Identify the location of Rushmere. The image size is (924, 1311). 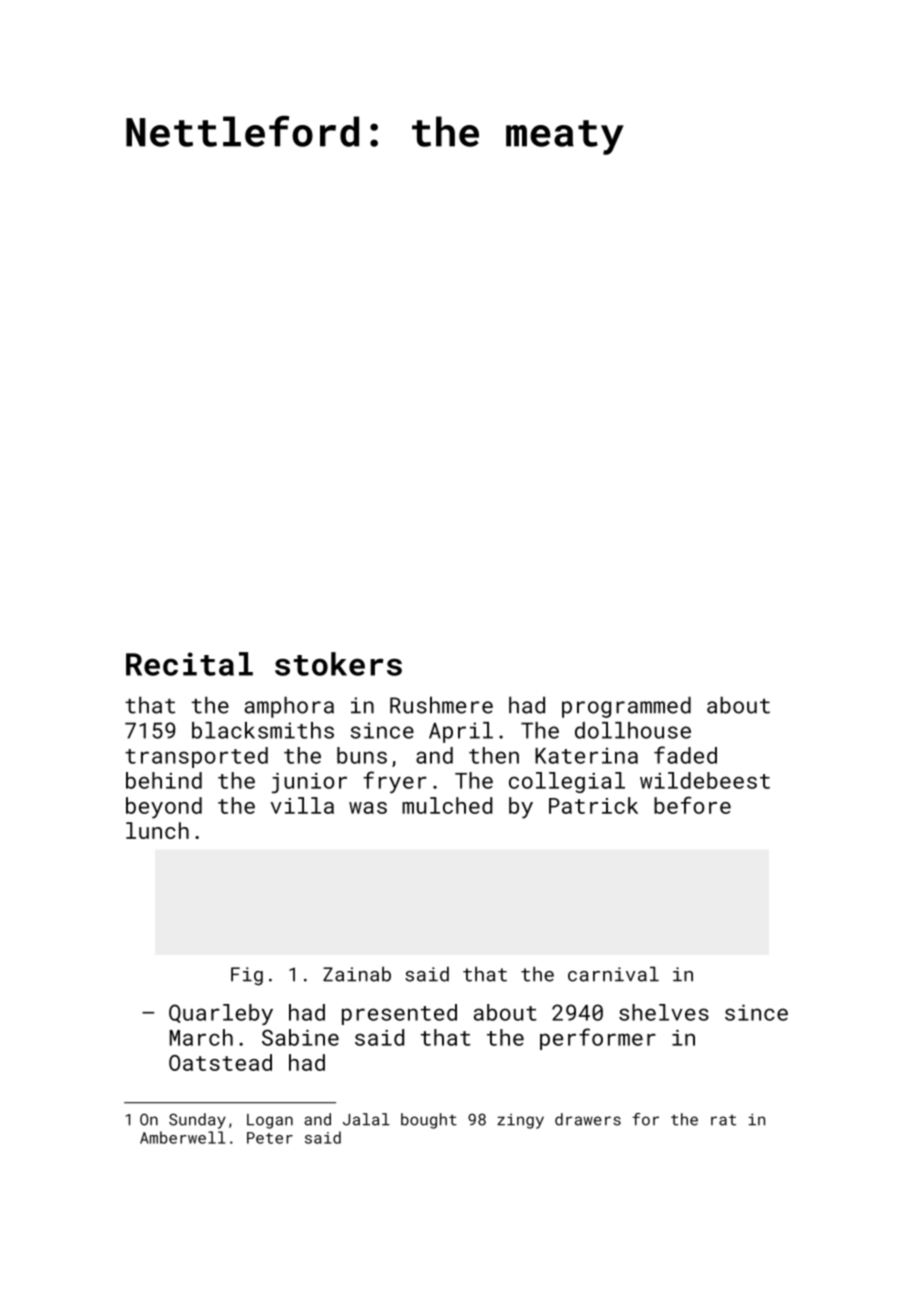
(441, 705).
